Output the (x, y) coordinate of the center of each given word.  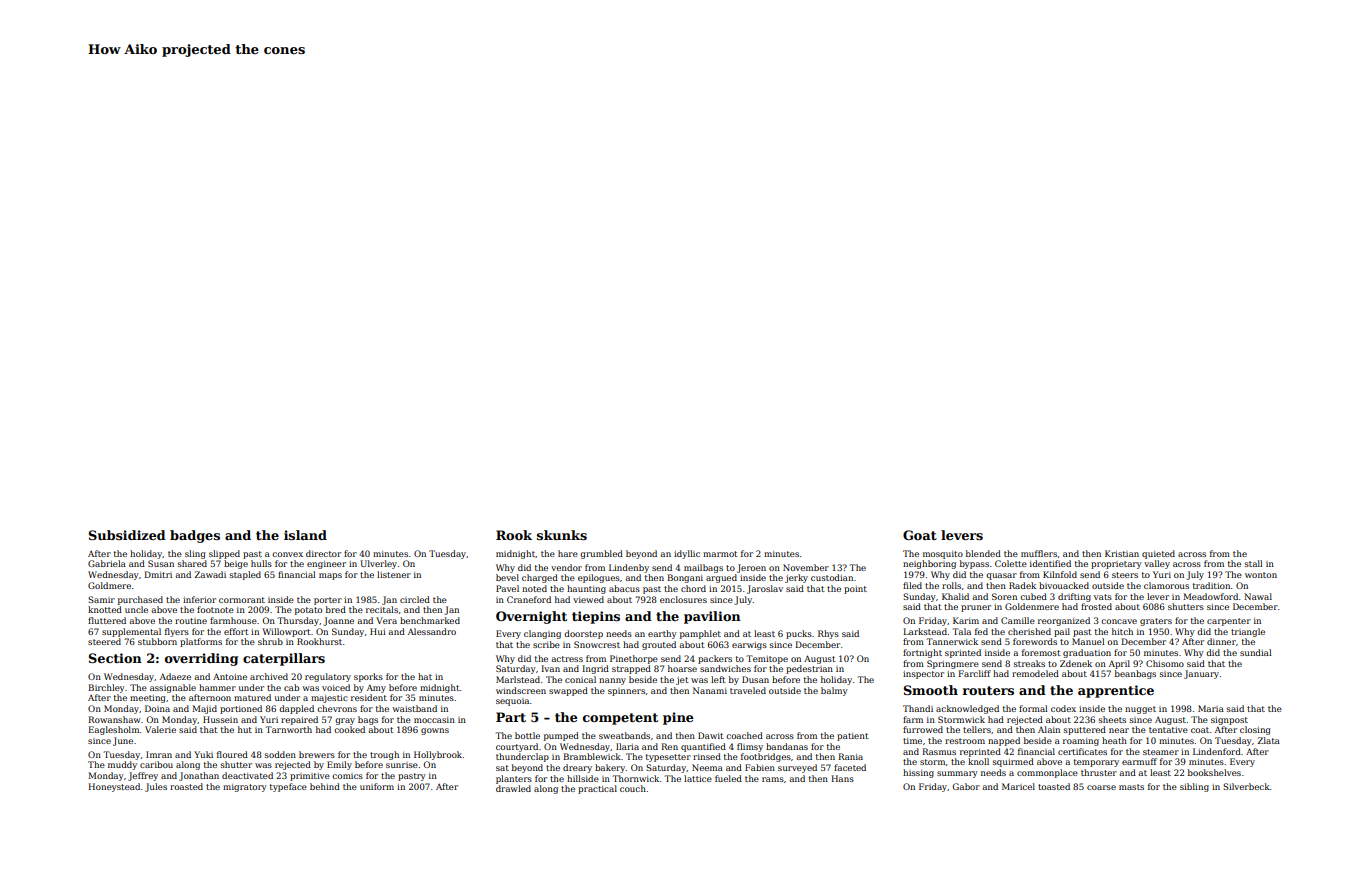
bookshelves (1214, 772)
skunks (562, 535)
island (305, 535)
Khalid (955, 596)
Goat (920, 535)
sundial (1256, 652)
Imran (159, 754)
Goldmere (109, 585)
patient (853, 737)
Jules (156, 787)
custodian (832, 577)
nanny (612, 681)
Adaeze (175, 676)
